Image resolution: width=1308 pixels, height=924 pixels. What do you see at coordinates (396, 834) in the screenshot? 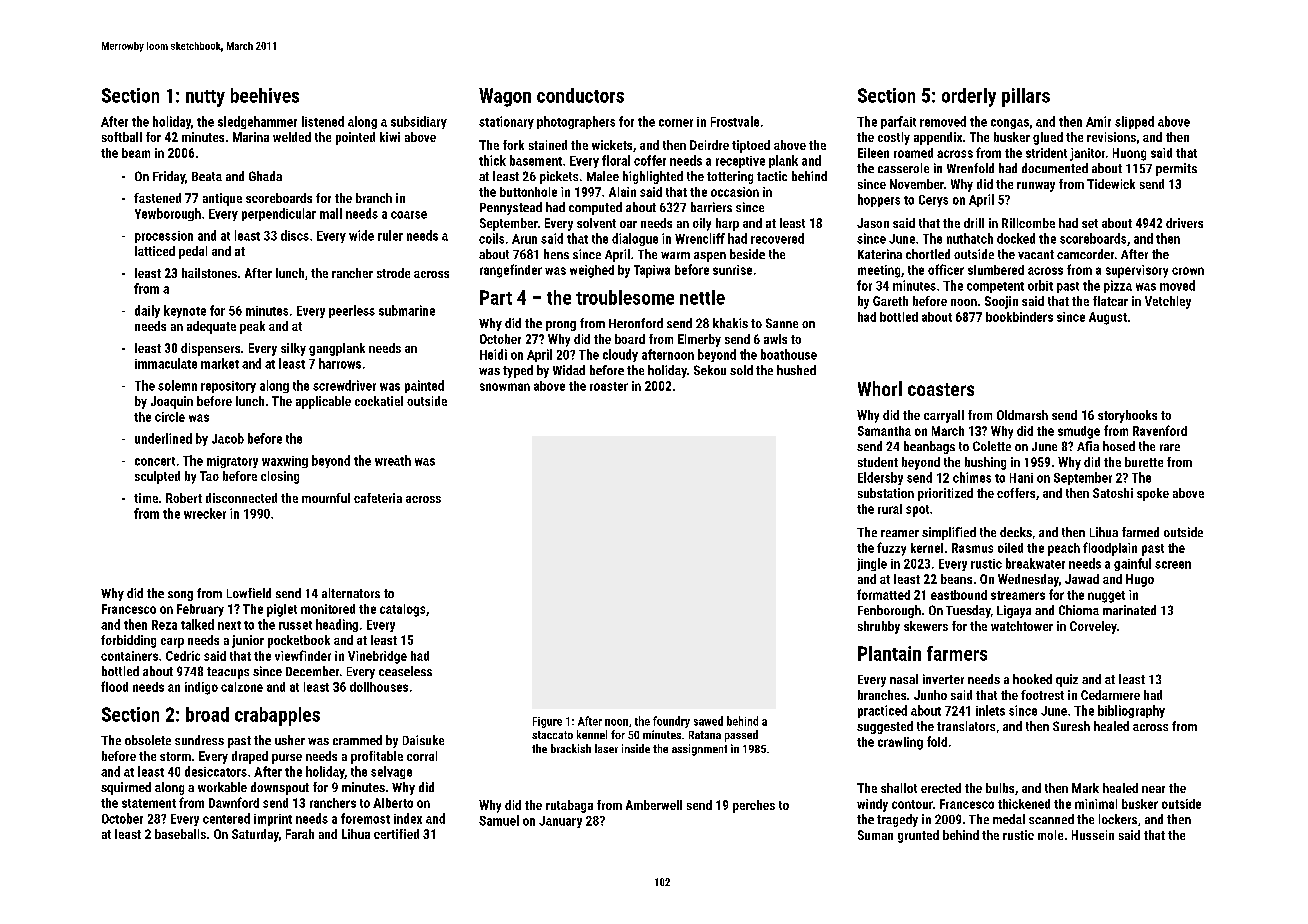
I see `certified` at bounding box center [396, 834].
